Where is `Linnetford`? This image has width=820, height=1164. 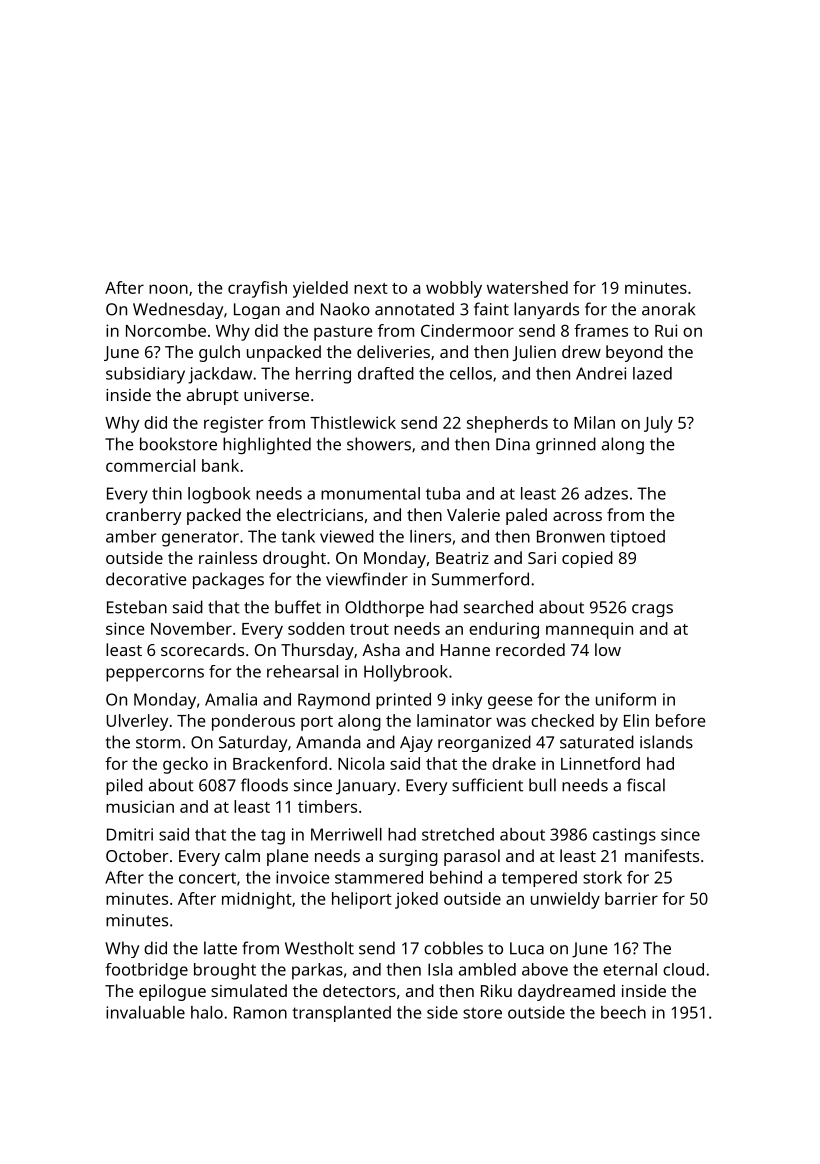 Linnetford is located at coordinates (600, 763).
